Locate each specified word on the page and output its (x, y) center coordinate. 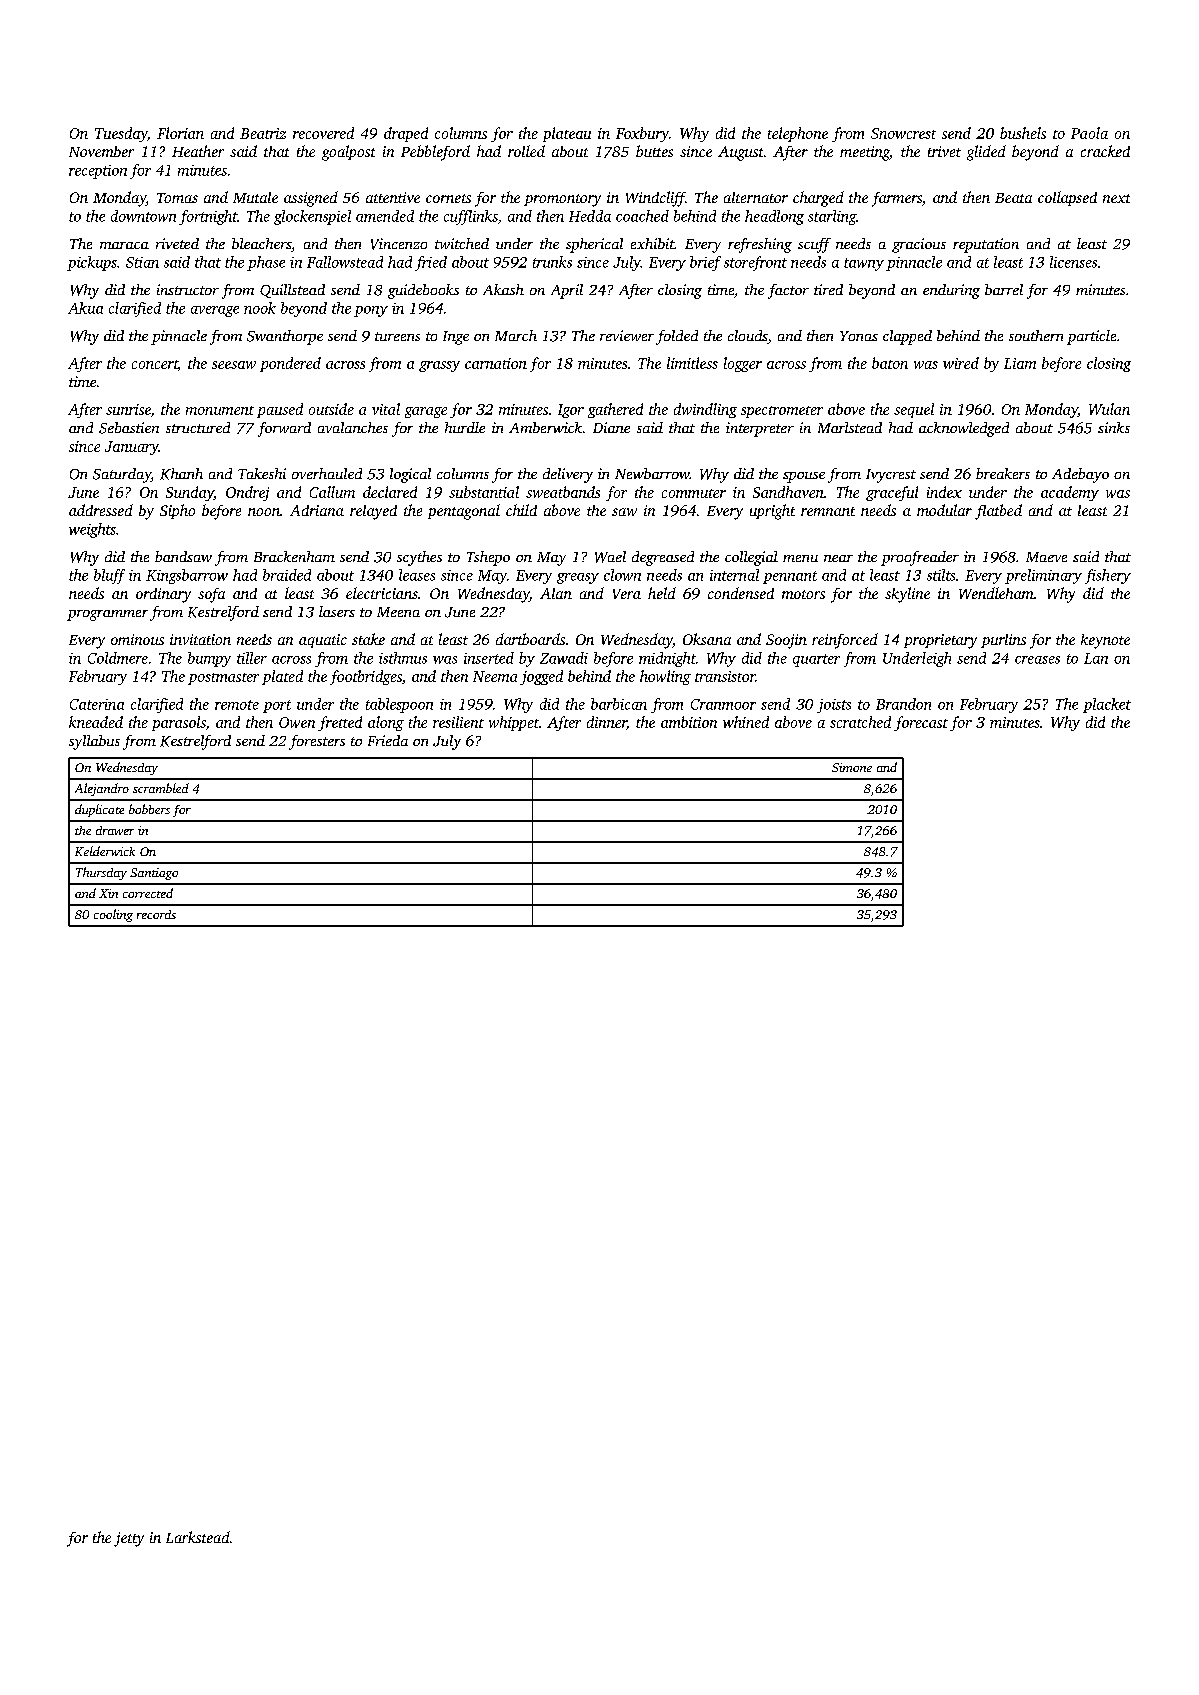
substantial (484, 492)
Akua (85, 308)
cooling (113, 915)
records (156, 914)
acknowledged (964, 429)
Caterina (97, 704)
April (567, 291)
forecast (921, 723)
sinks (1114, 427)
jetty (129, 1539)
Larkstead (198, 1537)
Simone (852, 767)
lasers (337, 611)
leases (417, 575)
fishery (1108, 576)
